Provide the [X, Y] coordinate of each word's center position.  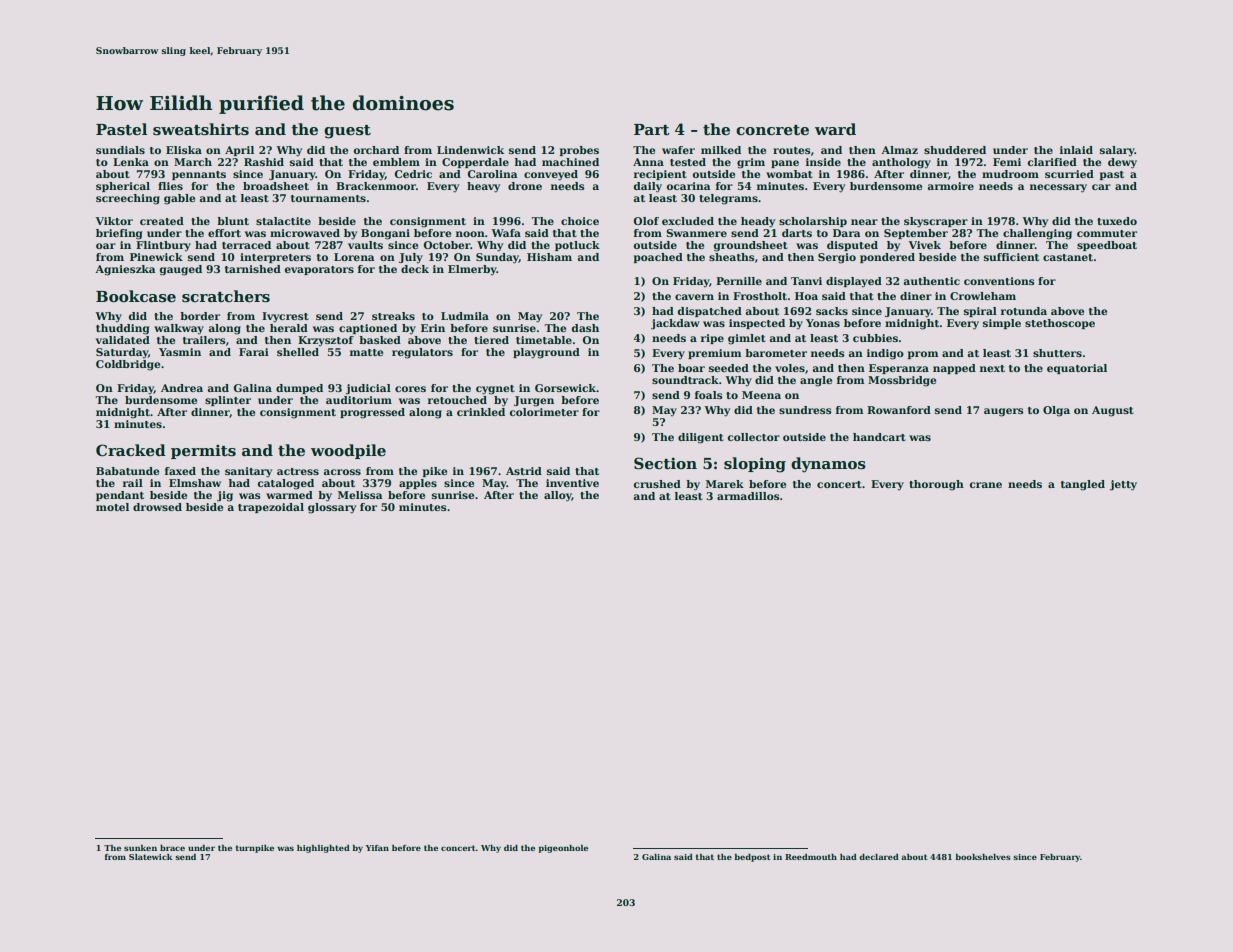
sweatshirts [201, 129]
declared [879, 857]
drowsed [157, 507]
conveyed [551, 175]
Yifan [377, 848]
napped [954, 369]
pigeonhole [563, 849]
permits [203, 451]
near [864, 222]
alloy [558, 496]
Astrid [524, 471]
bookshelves [983, 857]
